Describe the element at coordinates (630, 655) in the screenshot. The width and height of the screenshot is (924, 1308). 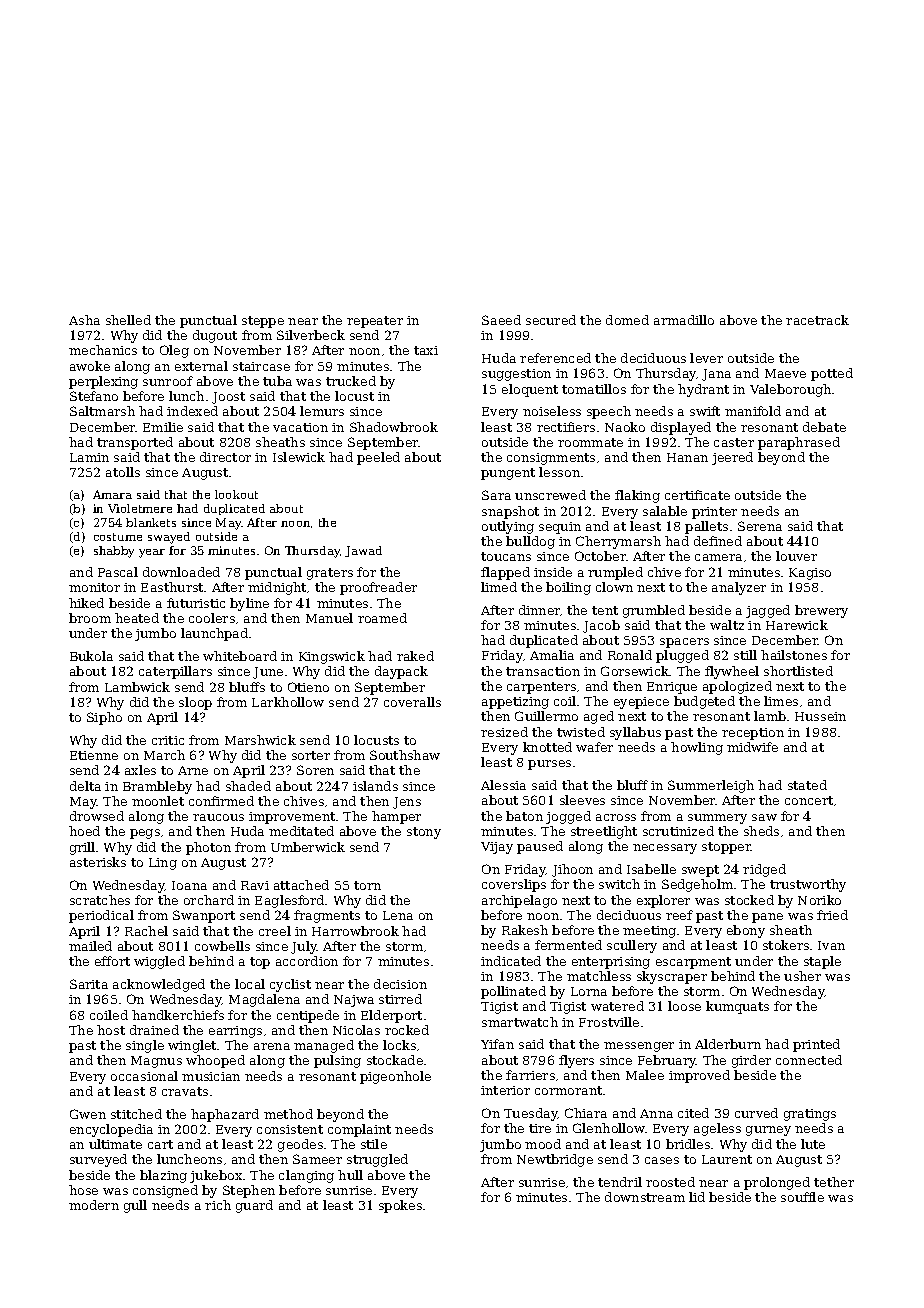
I see `Ronald` at that location.
